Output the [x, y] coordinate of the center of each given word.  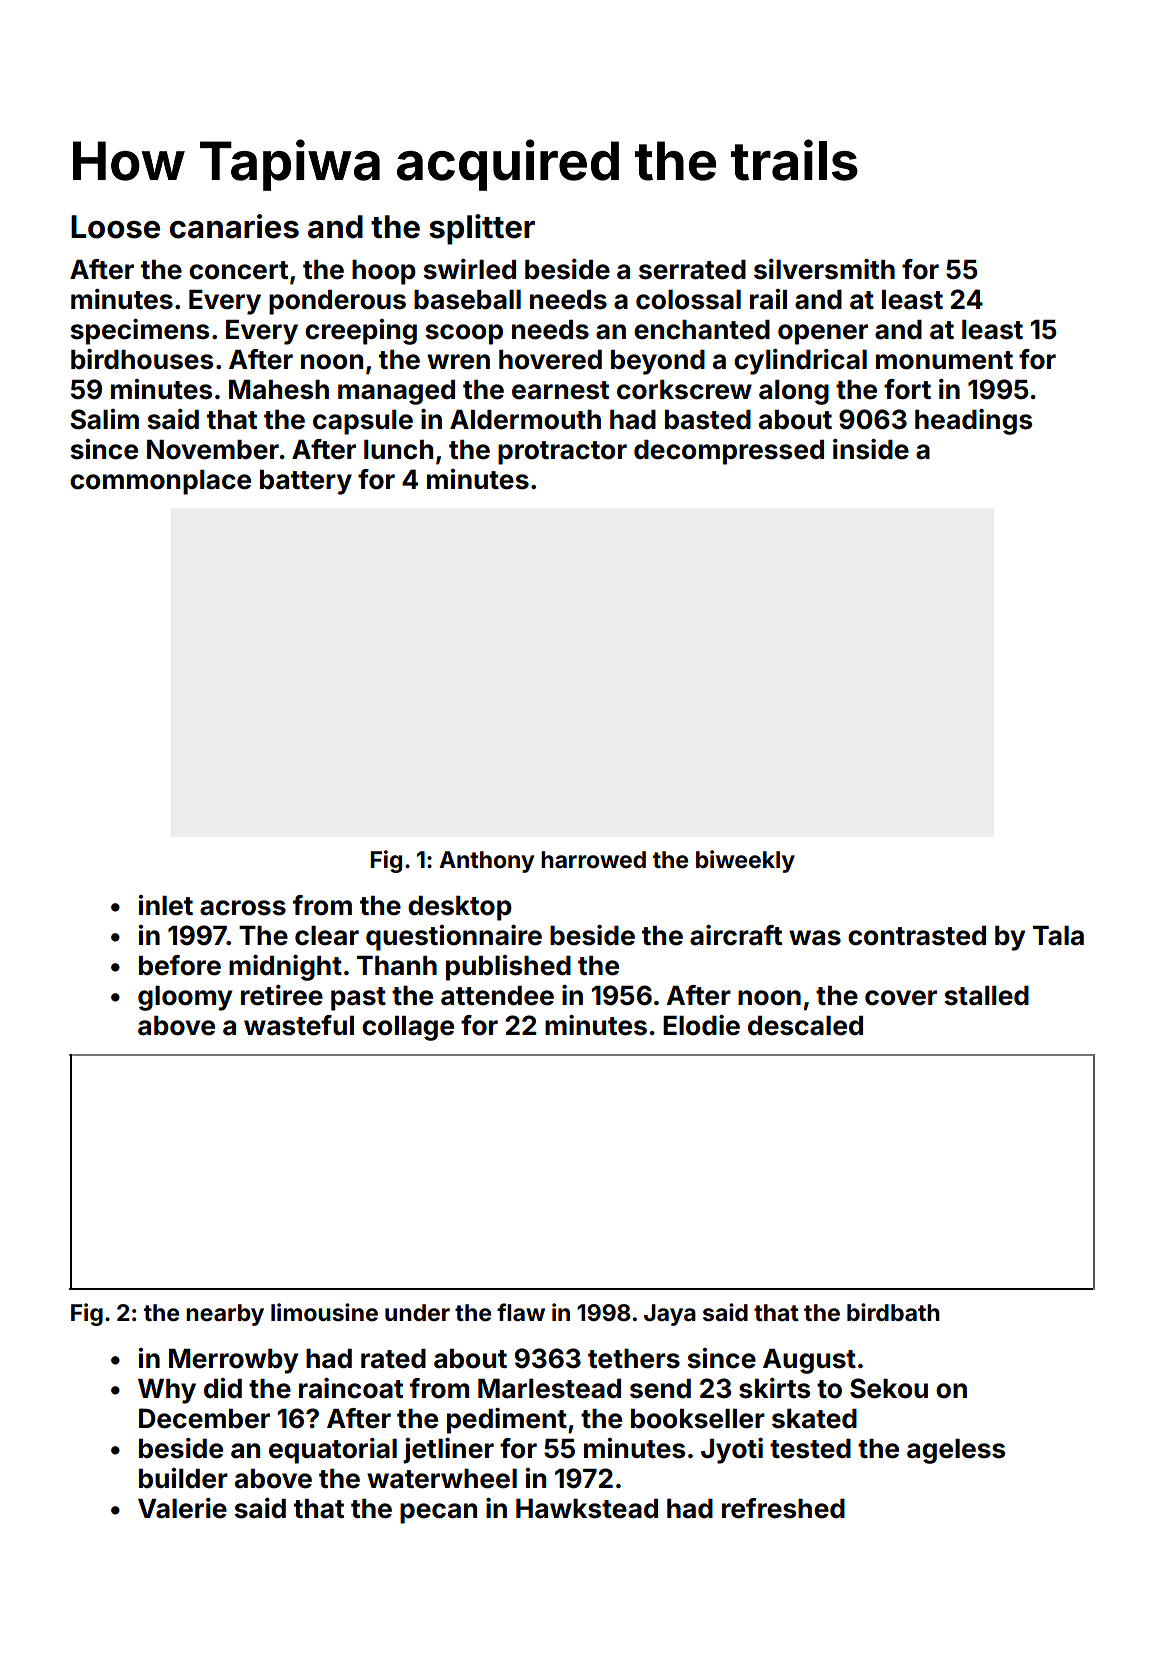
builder [183, 1478]
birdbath [893, 1312]
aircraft [736, 935]
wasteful [299, 1025]
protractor [562, 453]
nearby [225, 1315]
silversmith [824, 269]
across [243, 908]
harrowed [593, 860]
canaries [234, 226]
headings [973, 422]
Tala [1058, 936]
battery [306, 482]
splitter [482, 229]
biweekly [745, 861]
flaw [521, 1312]
